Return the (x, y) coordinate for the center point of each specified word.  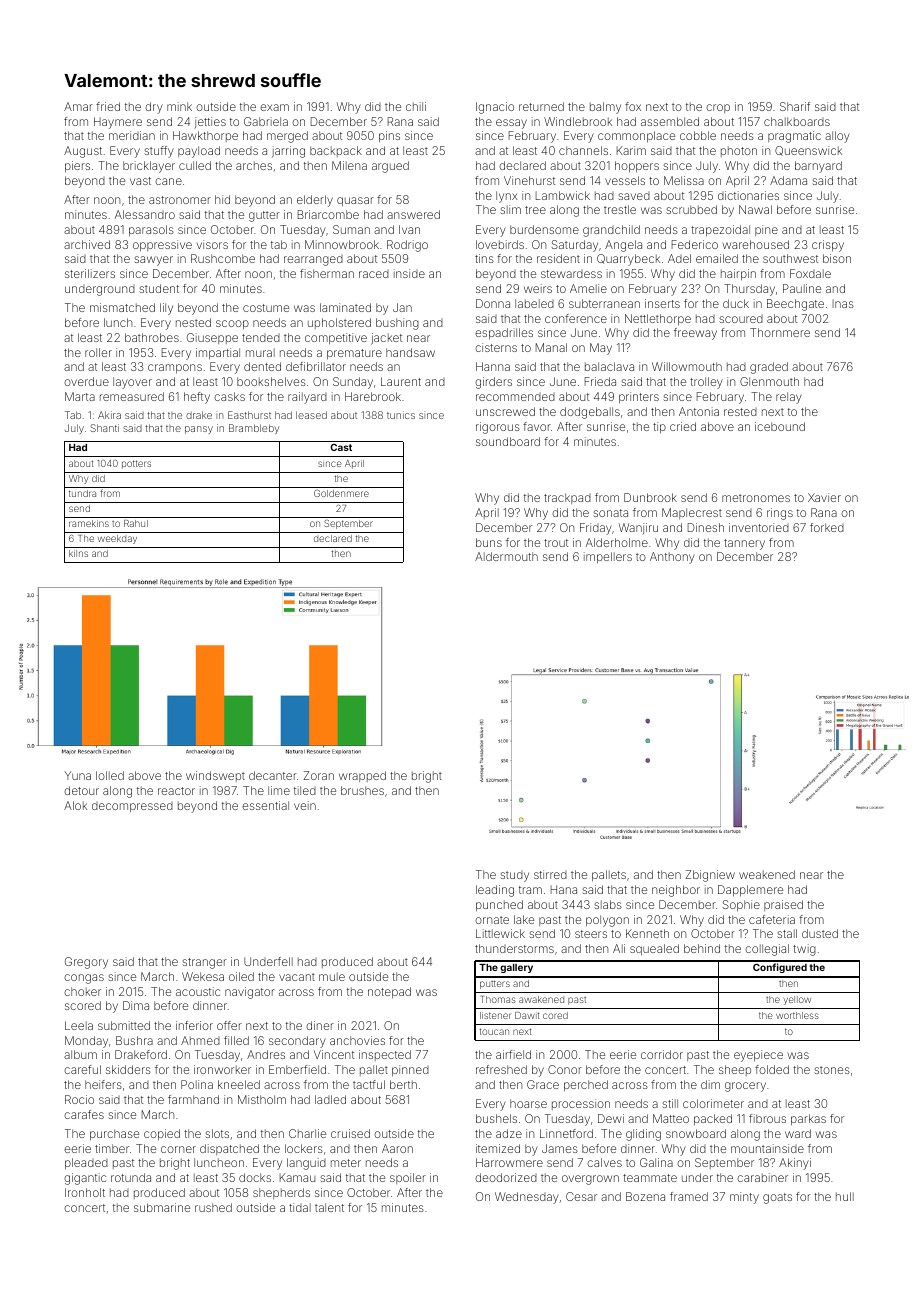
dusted (820, 933)
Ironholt (85, 1192)
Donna (493, 303)
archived (87, 244)
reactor (176, 791)
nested (193, 322)
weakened (767, 874)
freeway (695, 334)
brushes (362, 790)
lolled (110, 775)
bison (837, 258)
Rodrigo (407, 246)
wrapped (362, 776)
